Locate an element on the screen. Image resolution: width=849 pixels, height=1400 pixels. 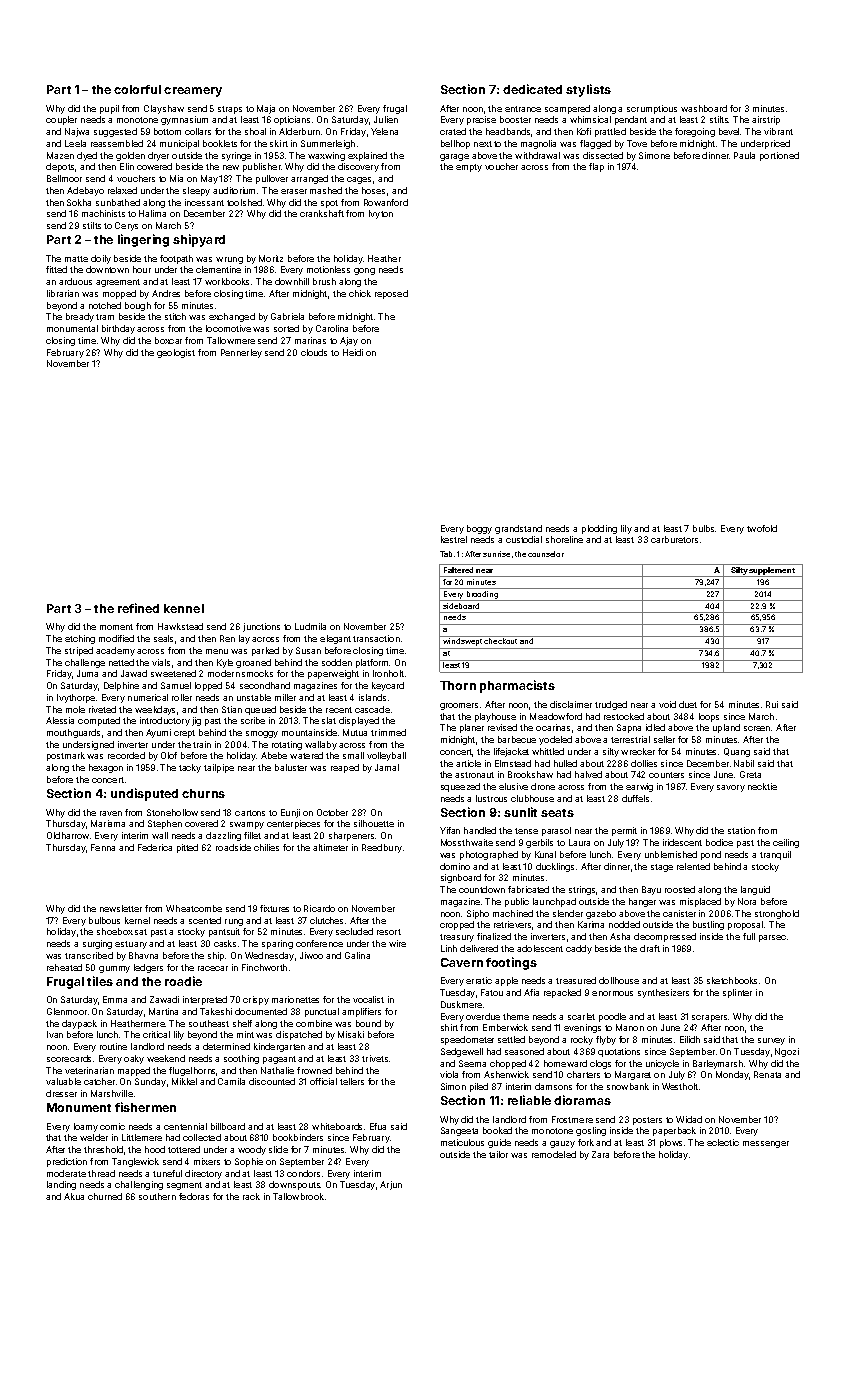
countdown is located at coordinates (482, 889).
